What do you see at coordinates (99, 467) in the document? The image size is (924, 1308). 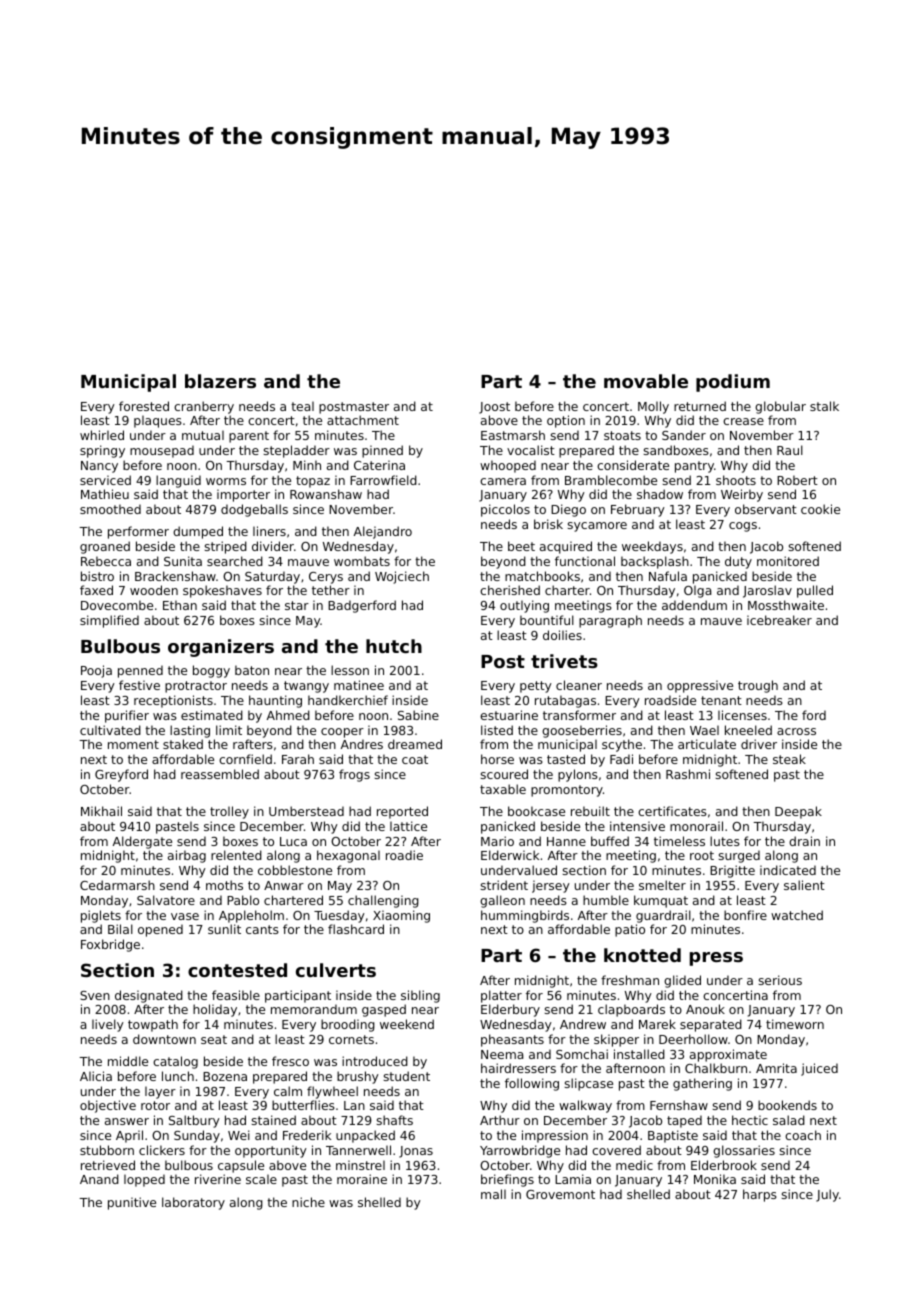 I see `Nancy` at bounding box center [99, 467].
